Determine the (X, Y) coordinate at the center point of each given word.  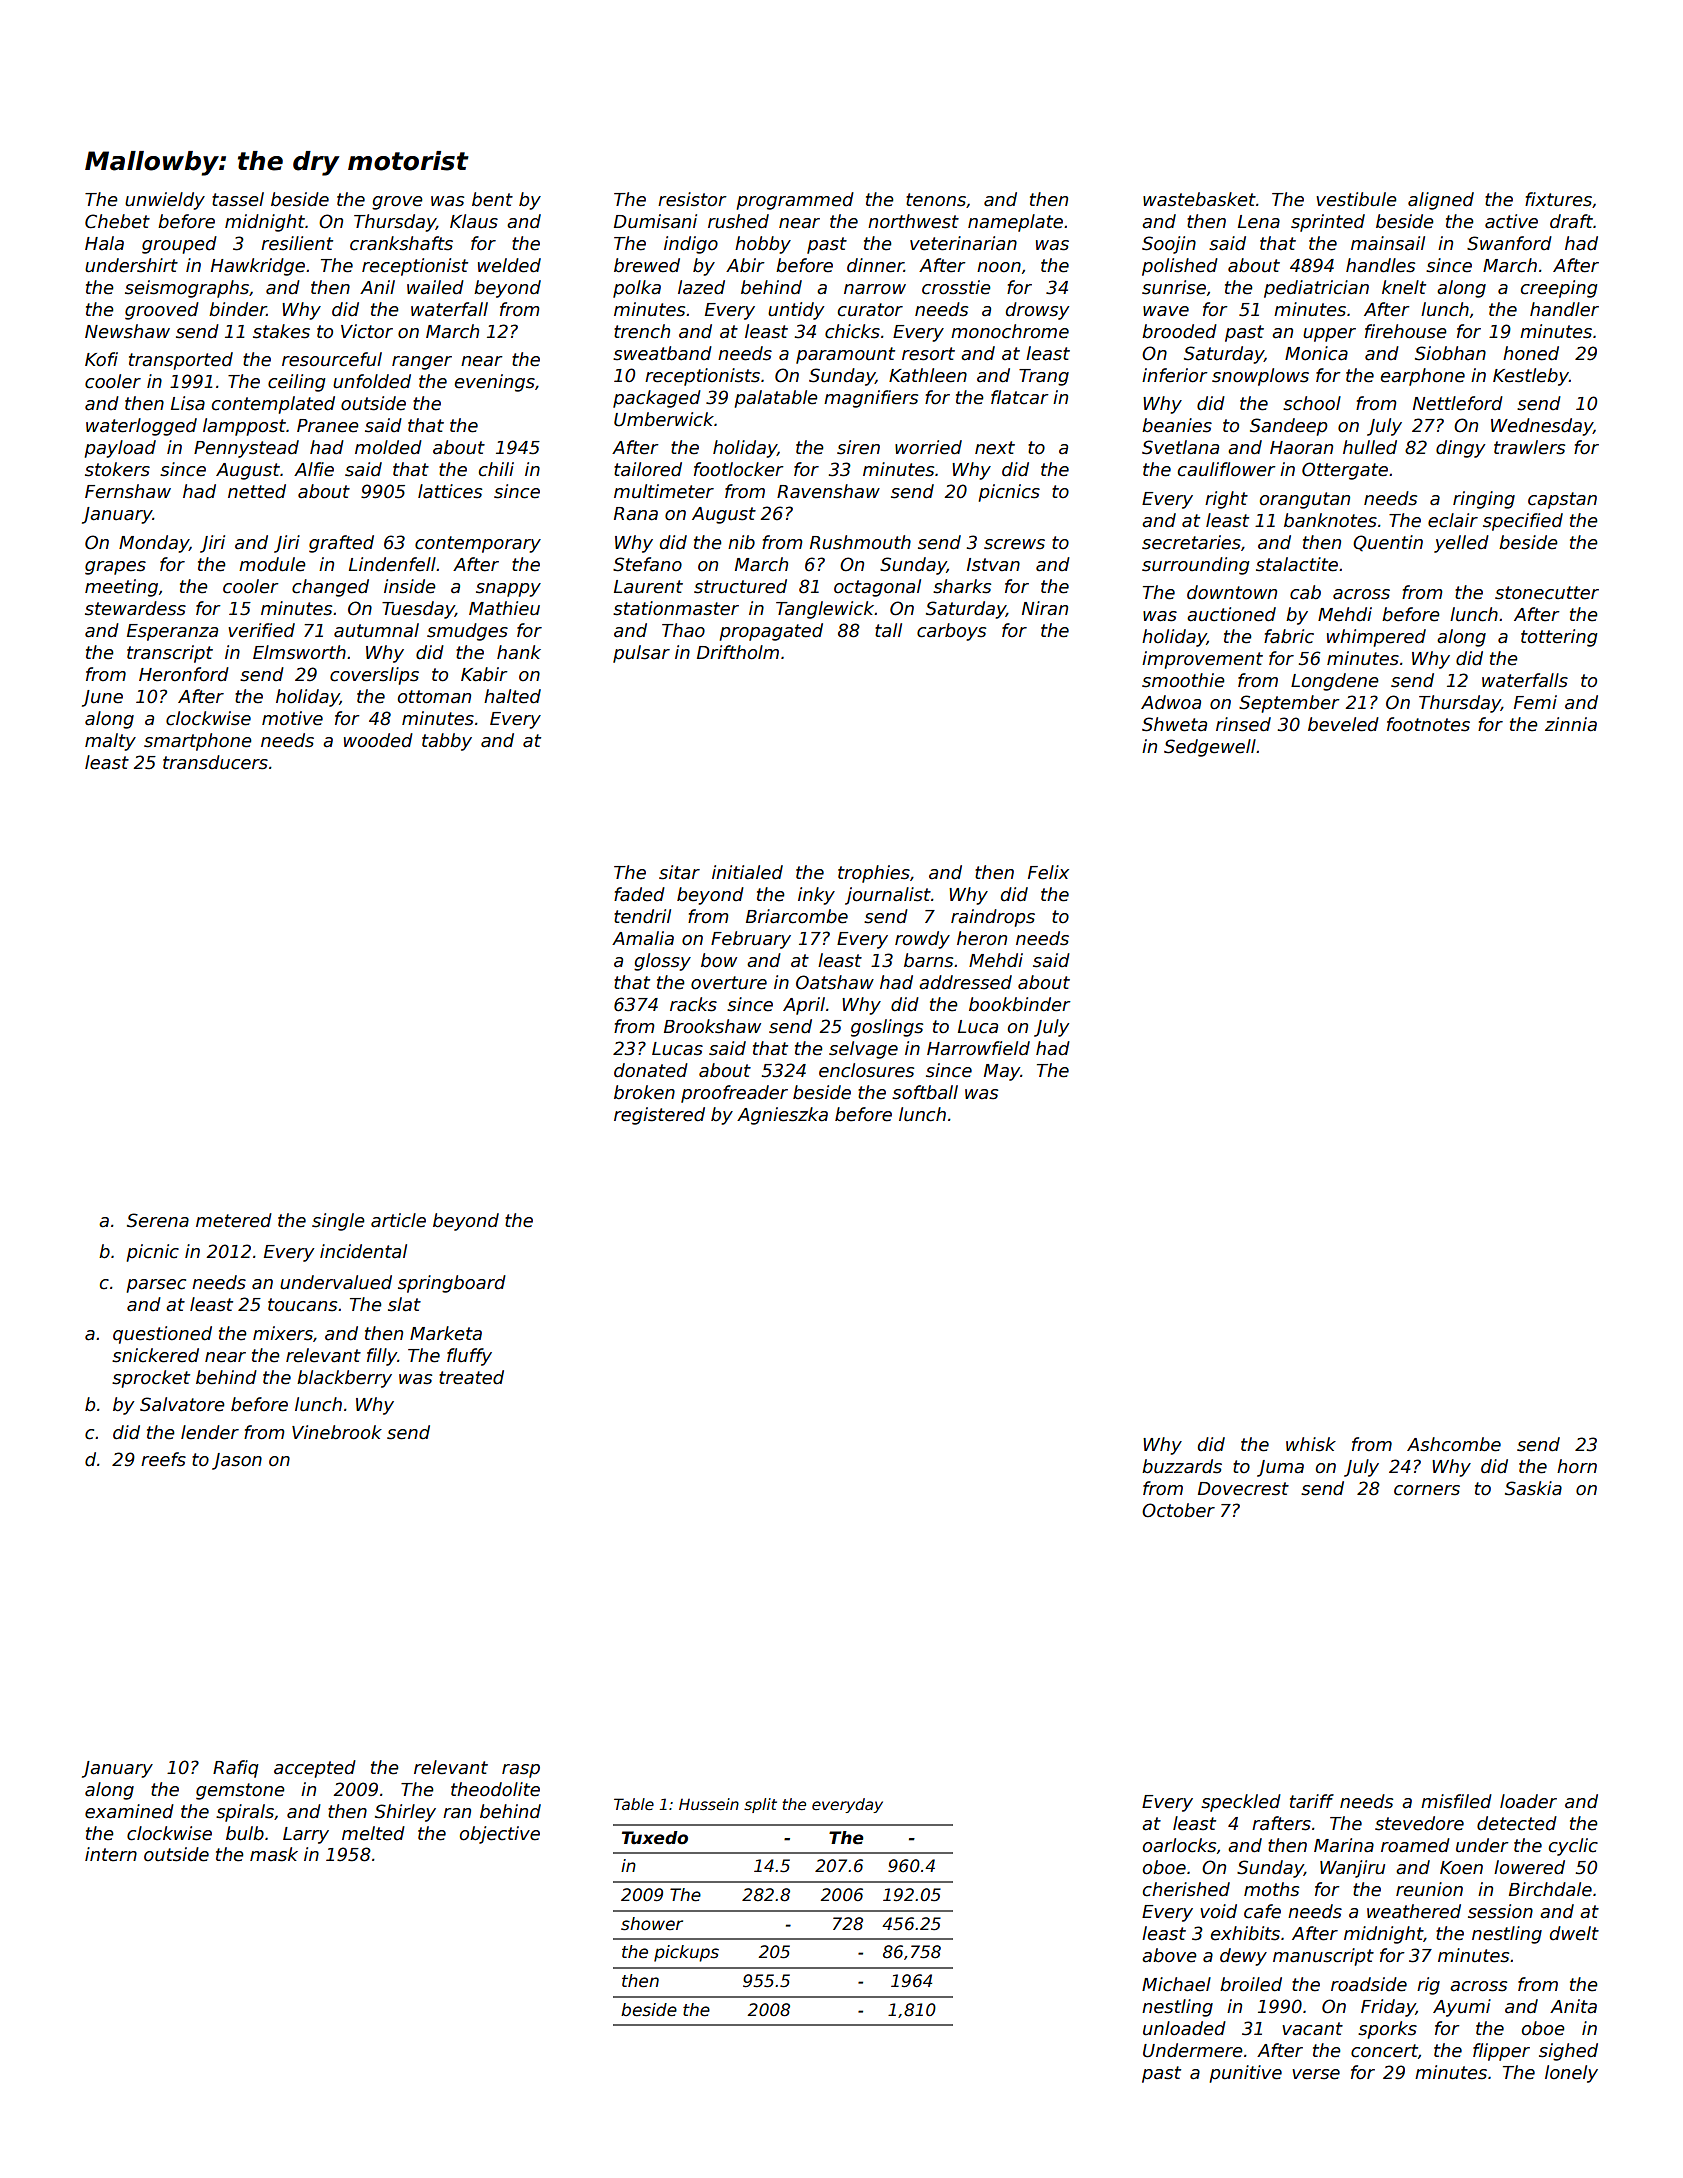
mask (274, 1854)
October (1178, 1510)
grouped (179, 245)
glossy (662, 962)
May (1002, 1072)
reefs (163, 1459)
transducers (215, 762)
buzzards (1182, 1466)
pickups (686, 1953)
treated (471, 1377)
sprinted (1328, 223)
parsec (156, 1286)
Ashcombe (1454, 1444)
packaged (657, 399)
